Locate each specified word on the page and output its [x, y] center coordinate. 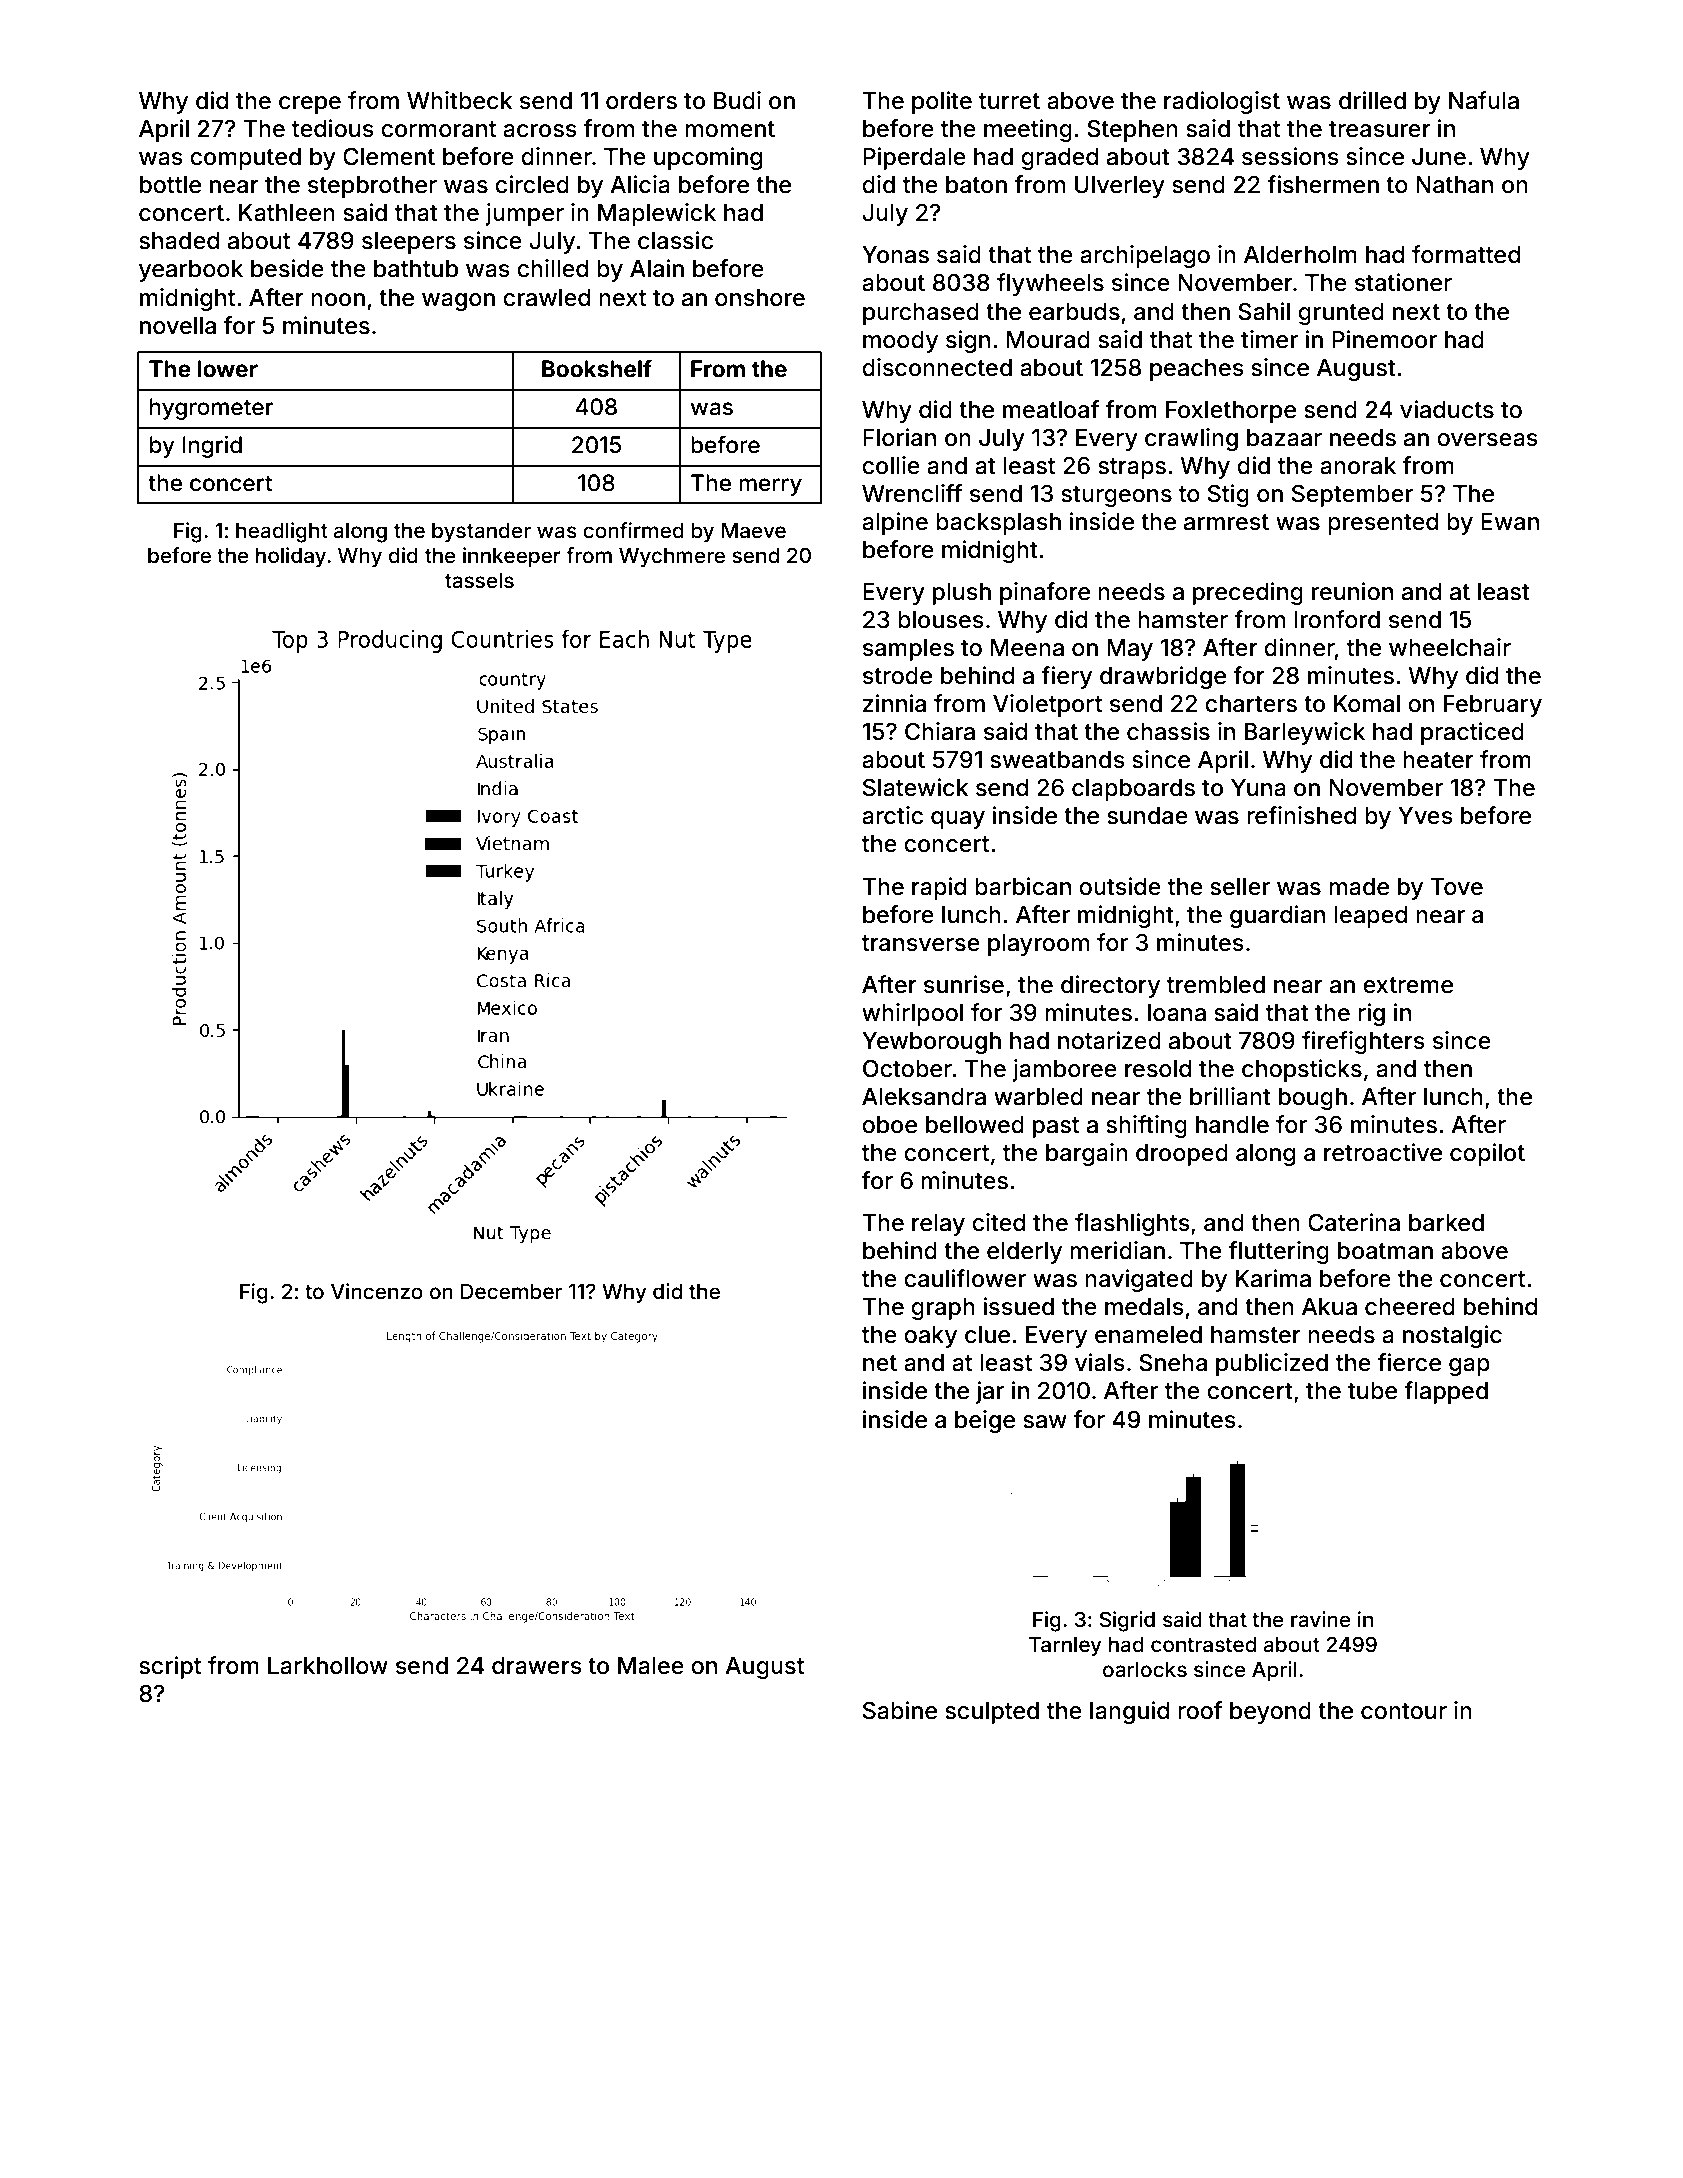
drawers [537, 1666]
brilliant [1230, 1096]
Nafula [1484, 100]
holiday [291, 557]
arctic [892, 815]
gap [1469, 1367]
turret [1009, 101]
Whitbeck [459, 100]
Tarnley [1065, 1647]
